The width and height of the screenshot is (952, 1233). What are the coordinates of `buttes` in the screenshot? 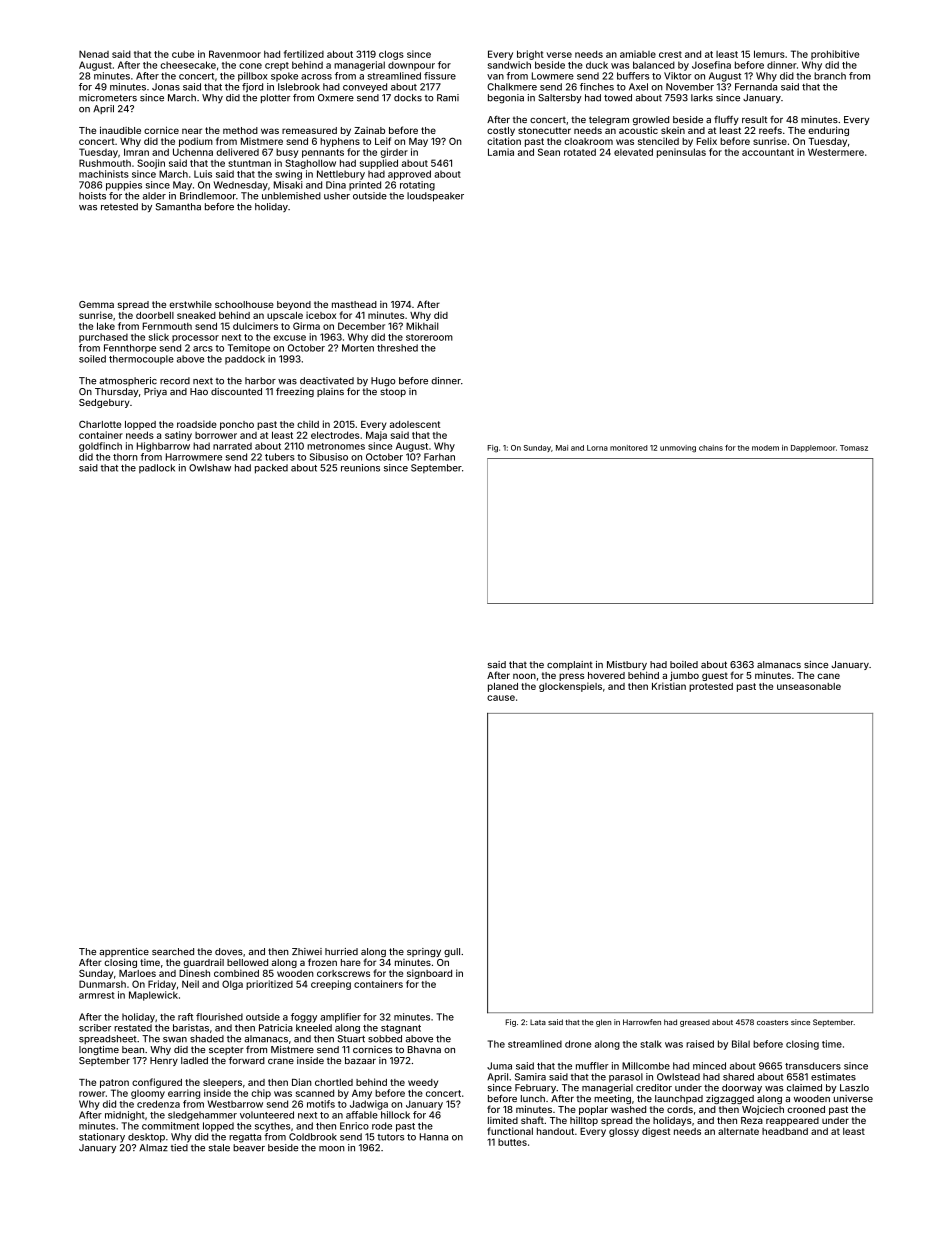 It's located at (512, 1142).
